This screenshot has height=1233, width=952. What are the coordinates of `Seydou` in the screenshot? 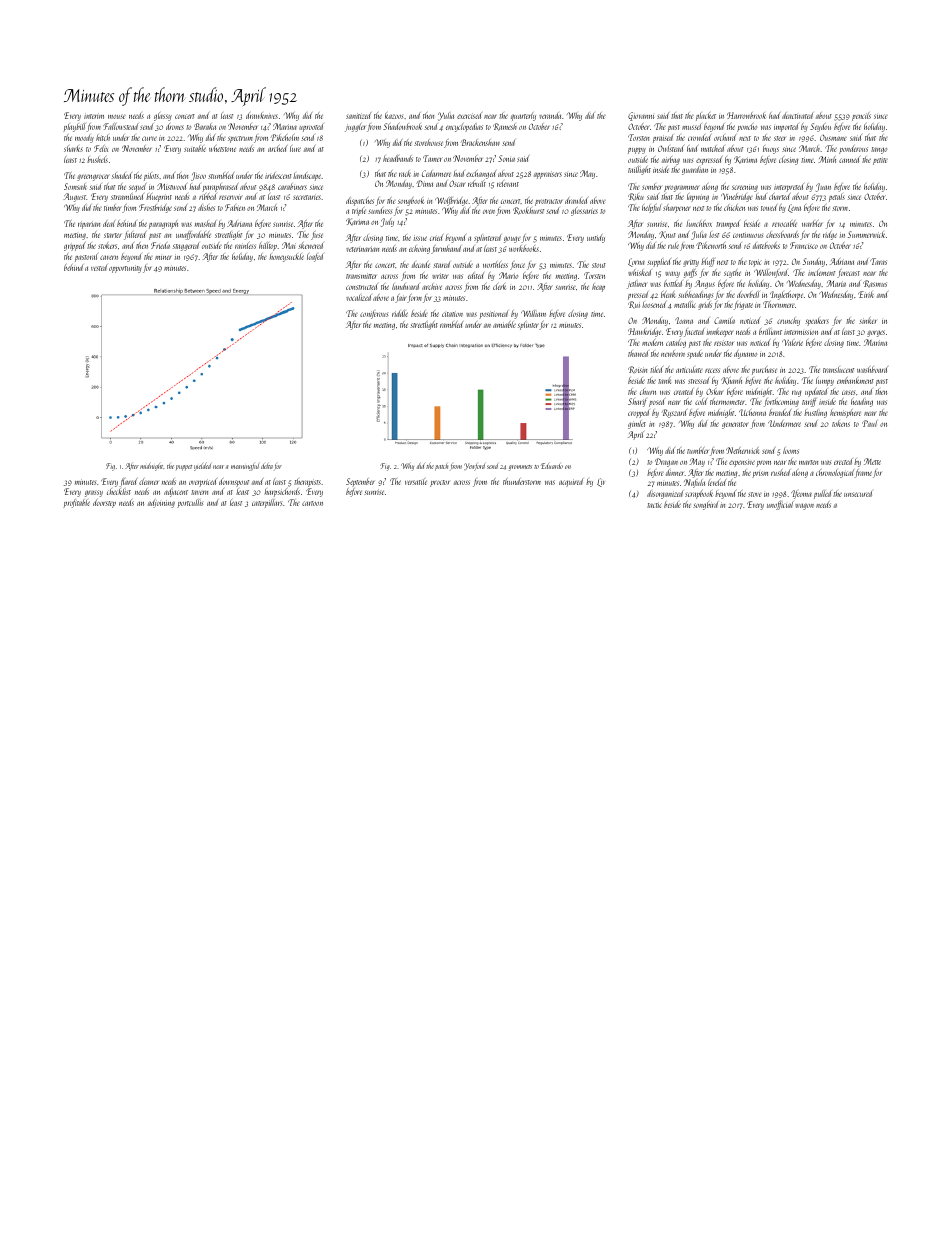 It's located at (820, 127).
